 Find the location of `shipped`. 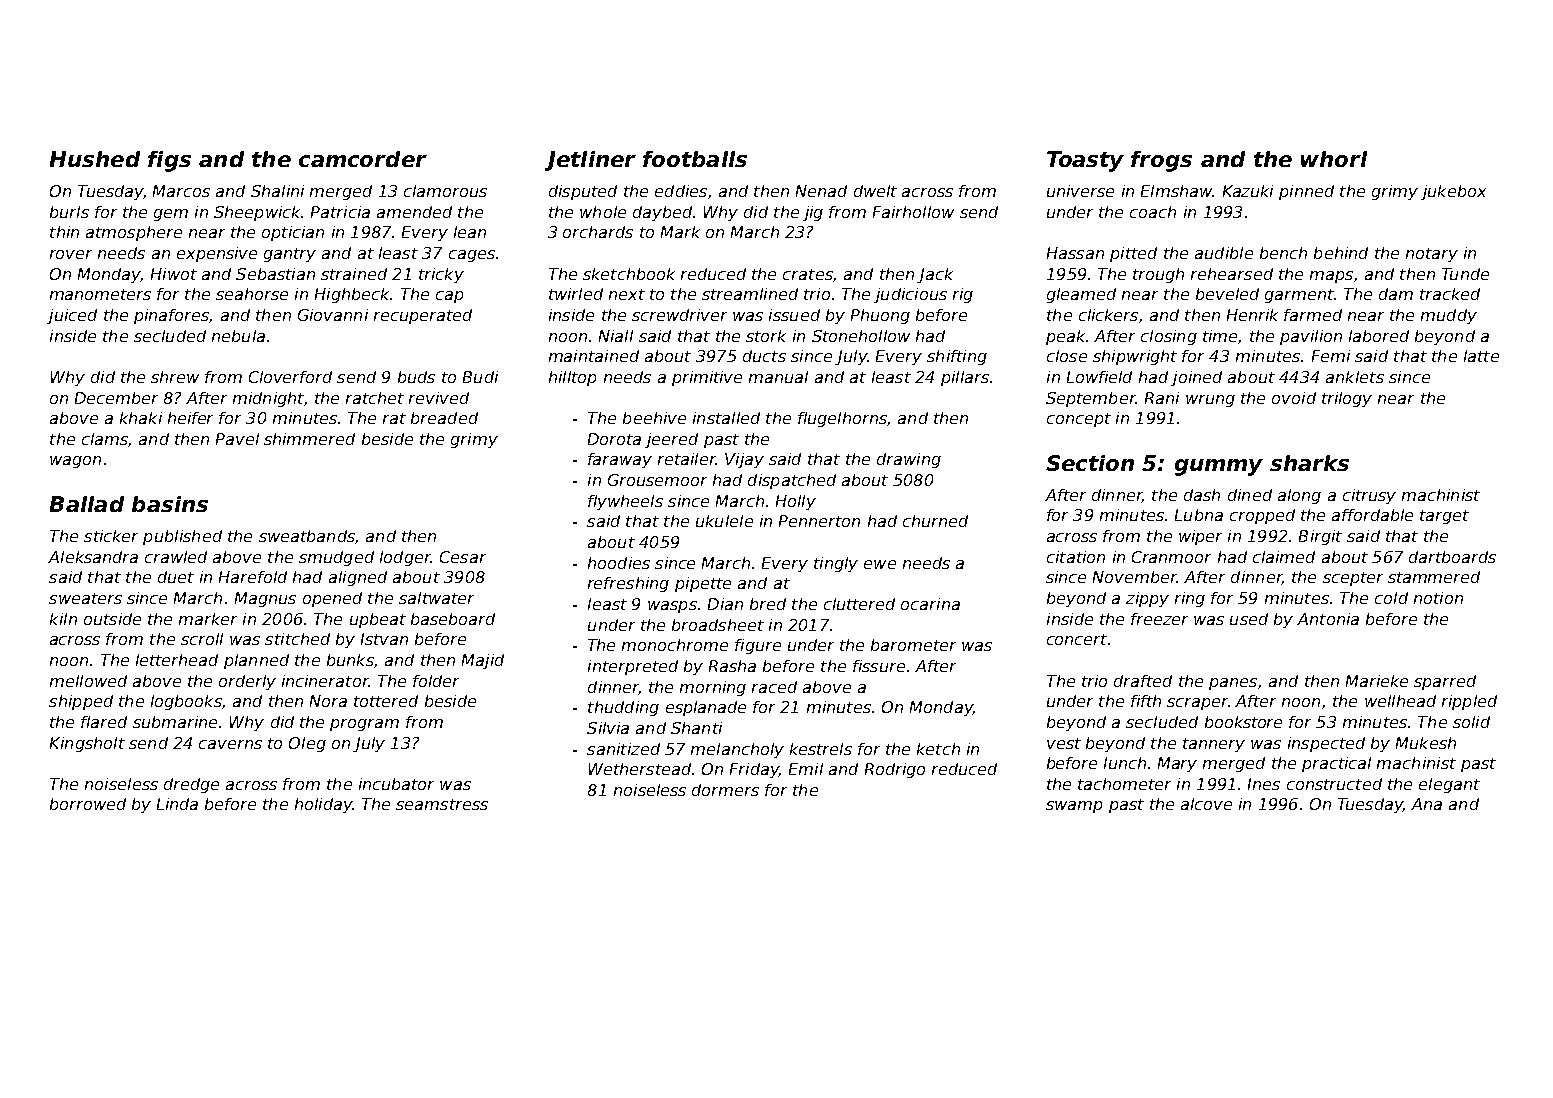

shipped is located at coordinates (81, 702).
